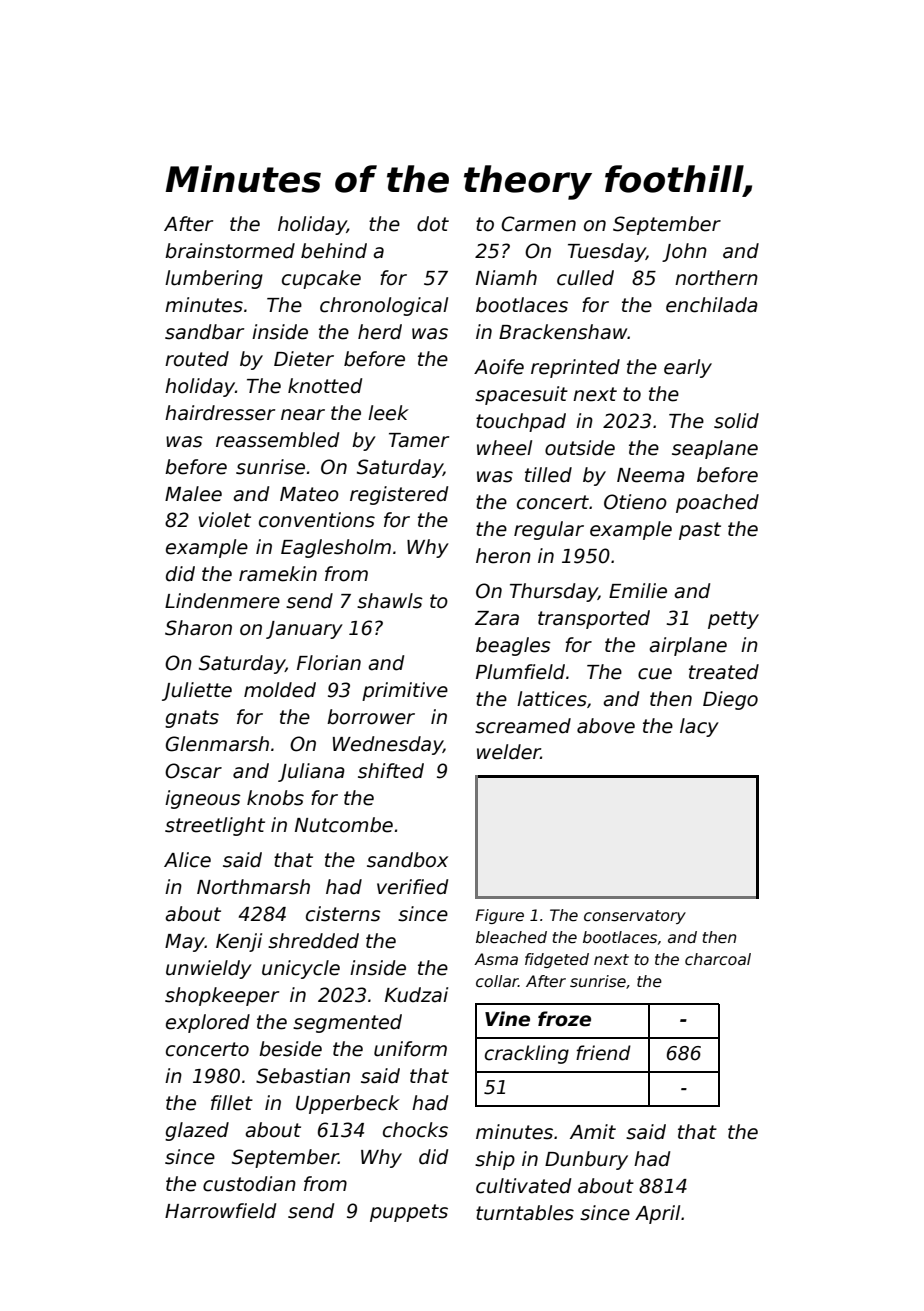 Image resolution: width=924 pixels, height=1311 pixels. I want to click on Harrowfield, so click(220, 1211).
